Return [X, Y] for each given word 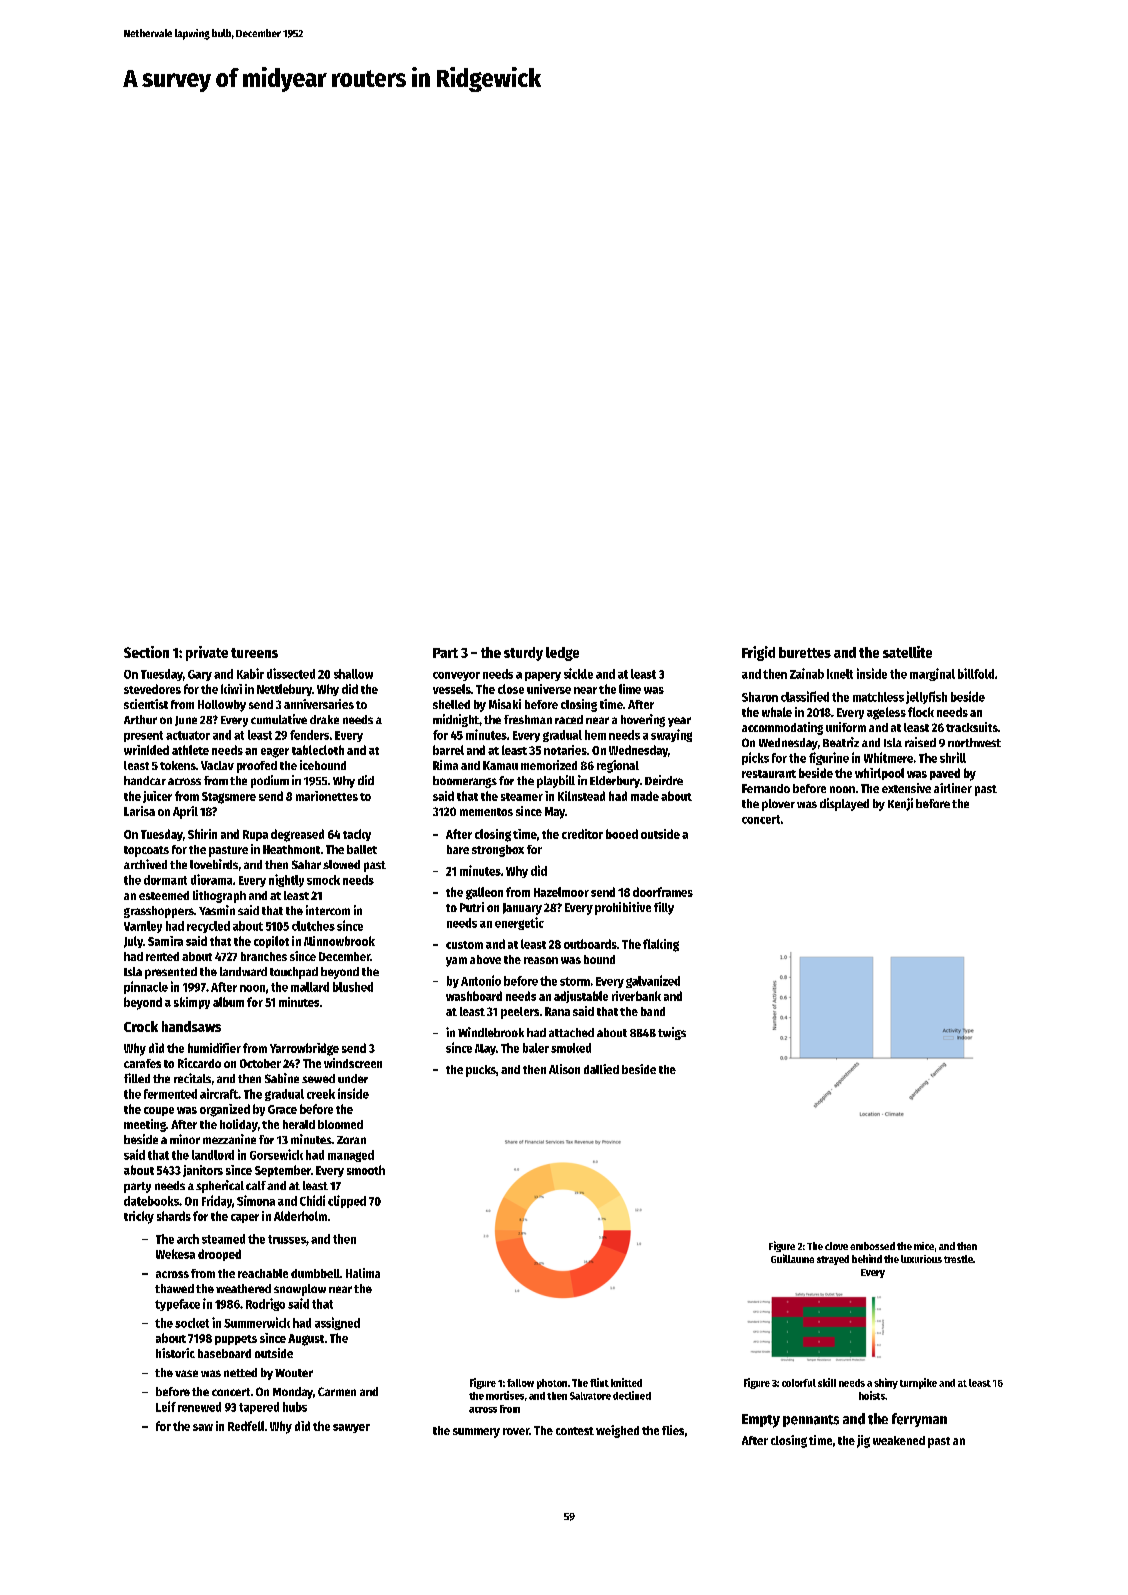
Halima [363, 1273]
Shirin [202, 834]
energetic [519, 923]
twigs [672, 1033]
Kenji [900, 804]
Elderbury [615, 782]
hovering [643, 720]
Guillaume [792, 1258]
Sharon [760, 697]
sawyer [351, 1428]
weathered [243, 1288]
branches [264, 956]
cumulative [279, 719]
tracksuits [972, 727]
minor [185, 1139]
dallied [601, 1069]
